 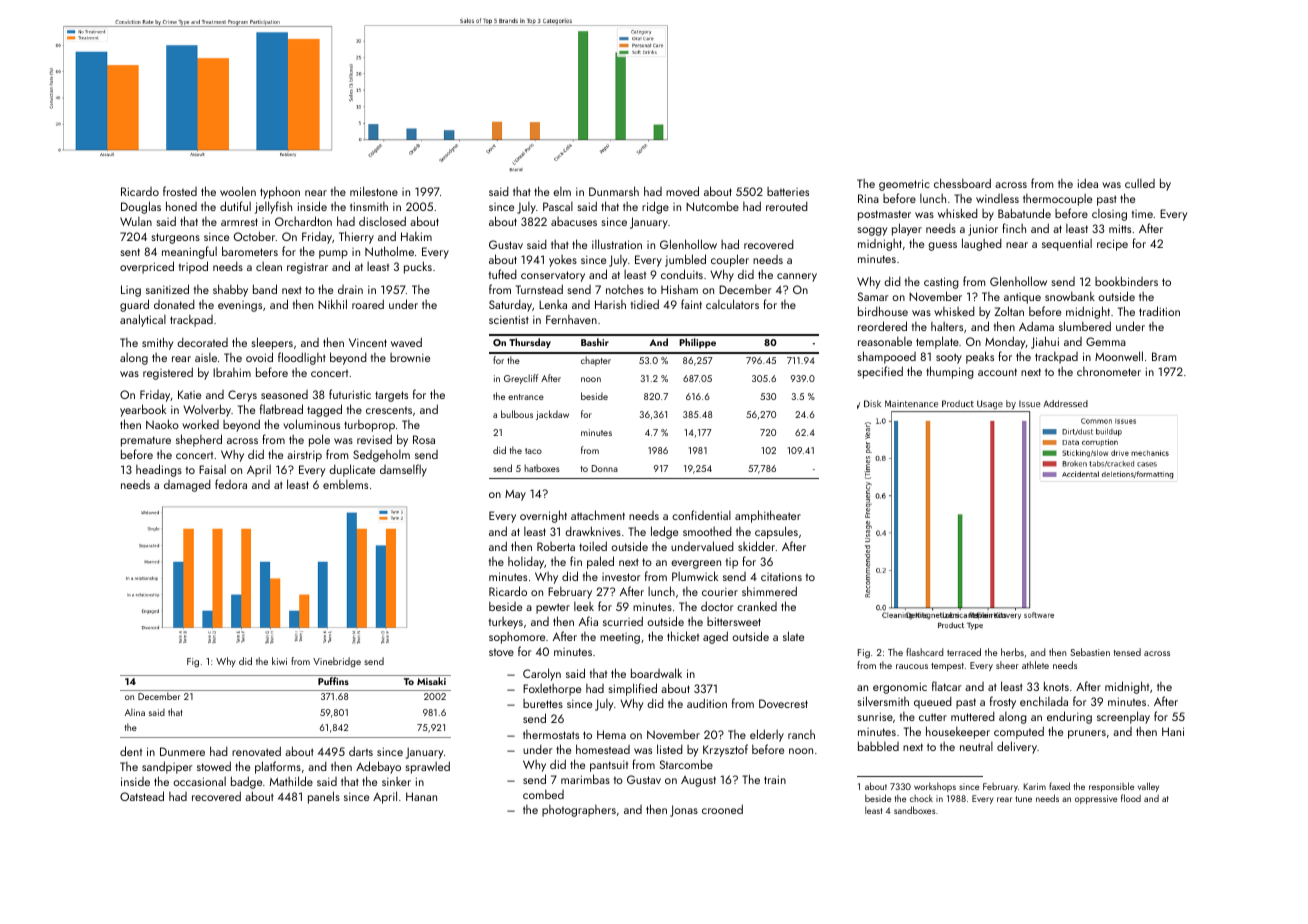 I want to click on hatboxes, so click(x=542, y=468).
